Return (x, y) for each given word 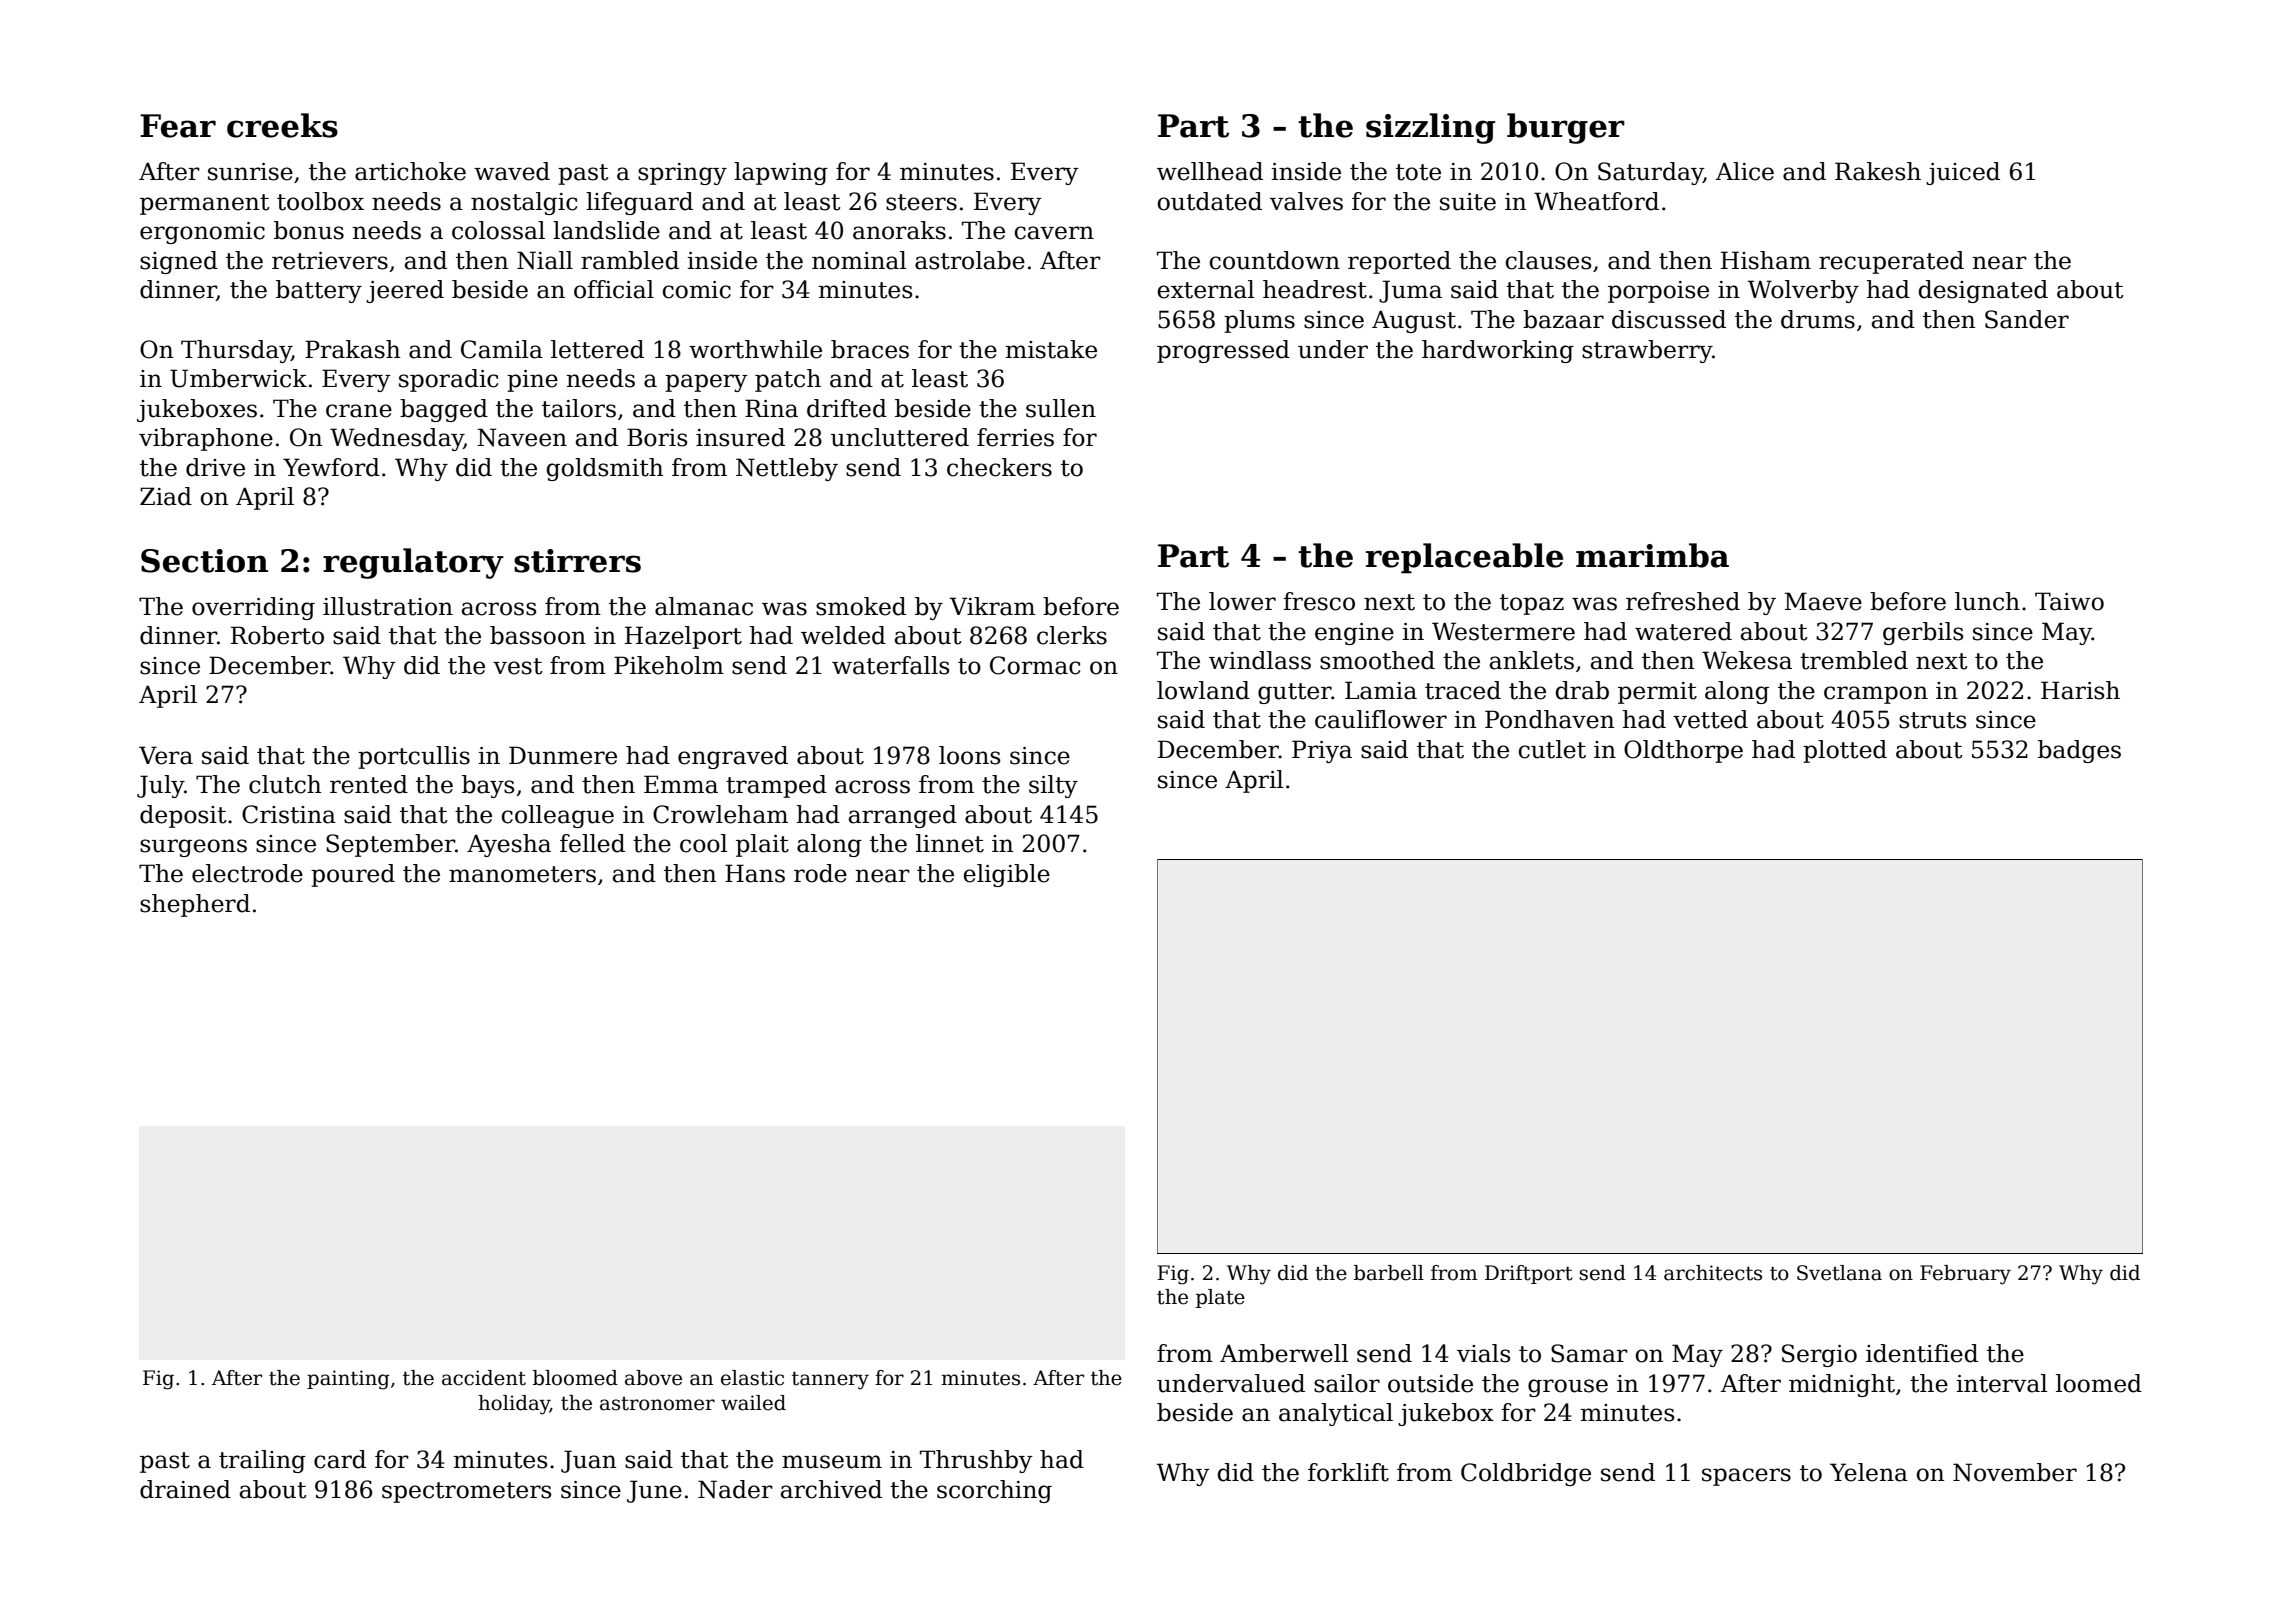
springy (682, 174)
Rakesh (1878, 171)
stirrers (577, 561)
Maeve (1823, 601)
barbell (1389, 1273)
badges (2079, 751)
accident (484, 1378)
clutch (285, 784)
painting (348, 1380)
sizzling (1430, 128)
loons (970, 755)
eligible (1007, 875)
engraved (733, 757)
